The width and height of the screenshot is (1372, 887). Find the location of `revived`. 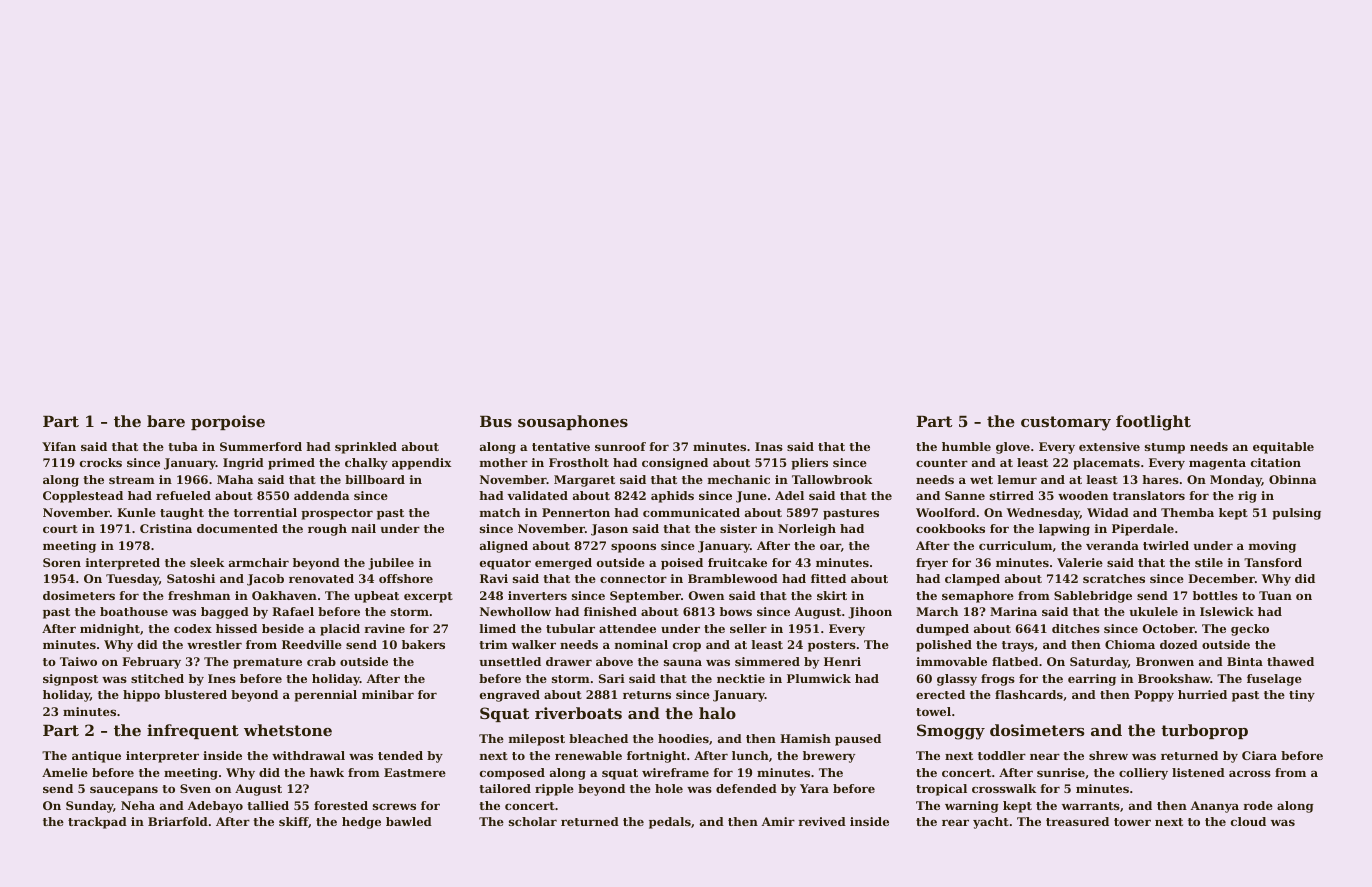

revived is located at coordinates (822, 821).
